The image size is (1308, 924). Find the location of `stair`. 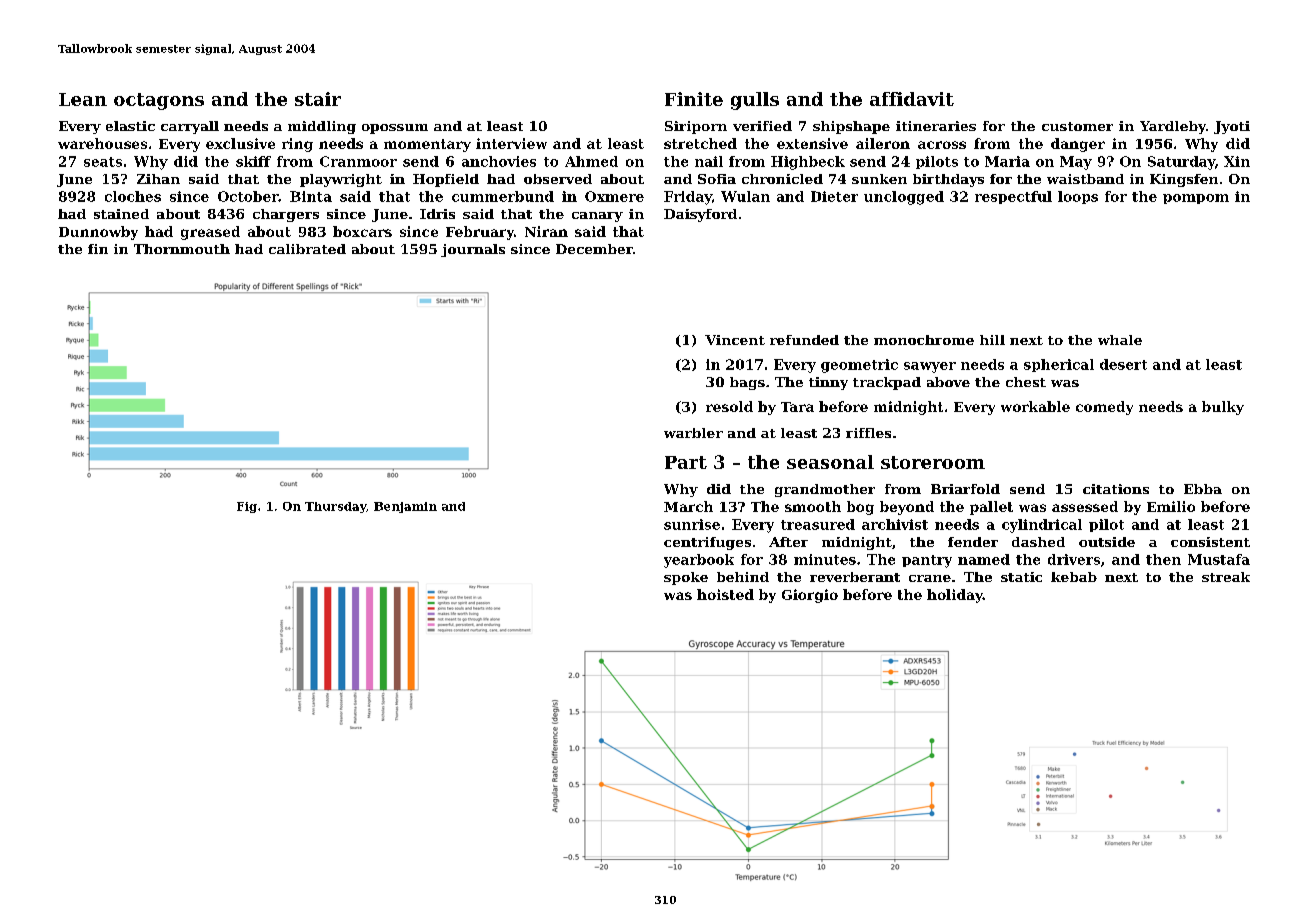

stair is located at coordinates (318, 99).
